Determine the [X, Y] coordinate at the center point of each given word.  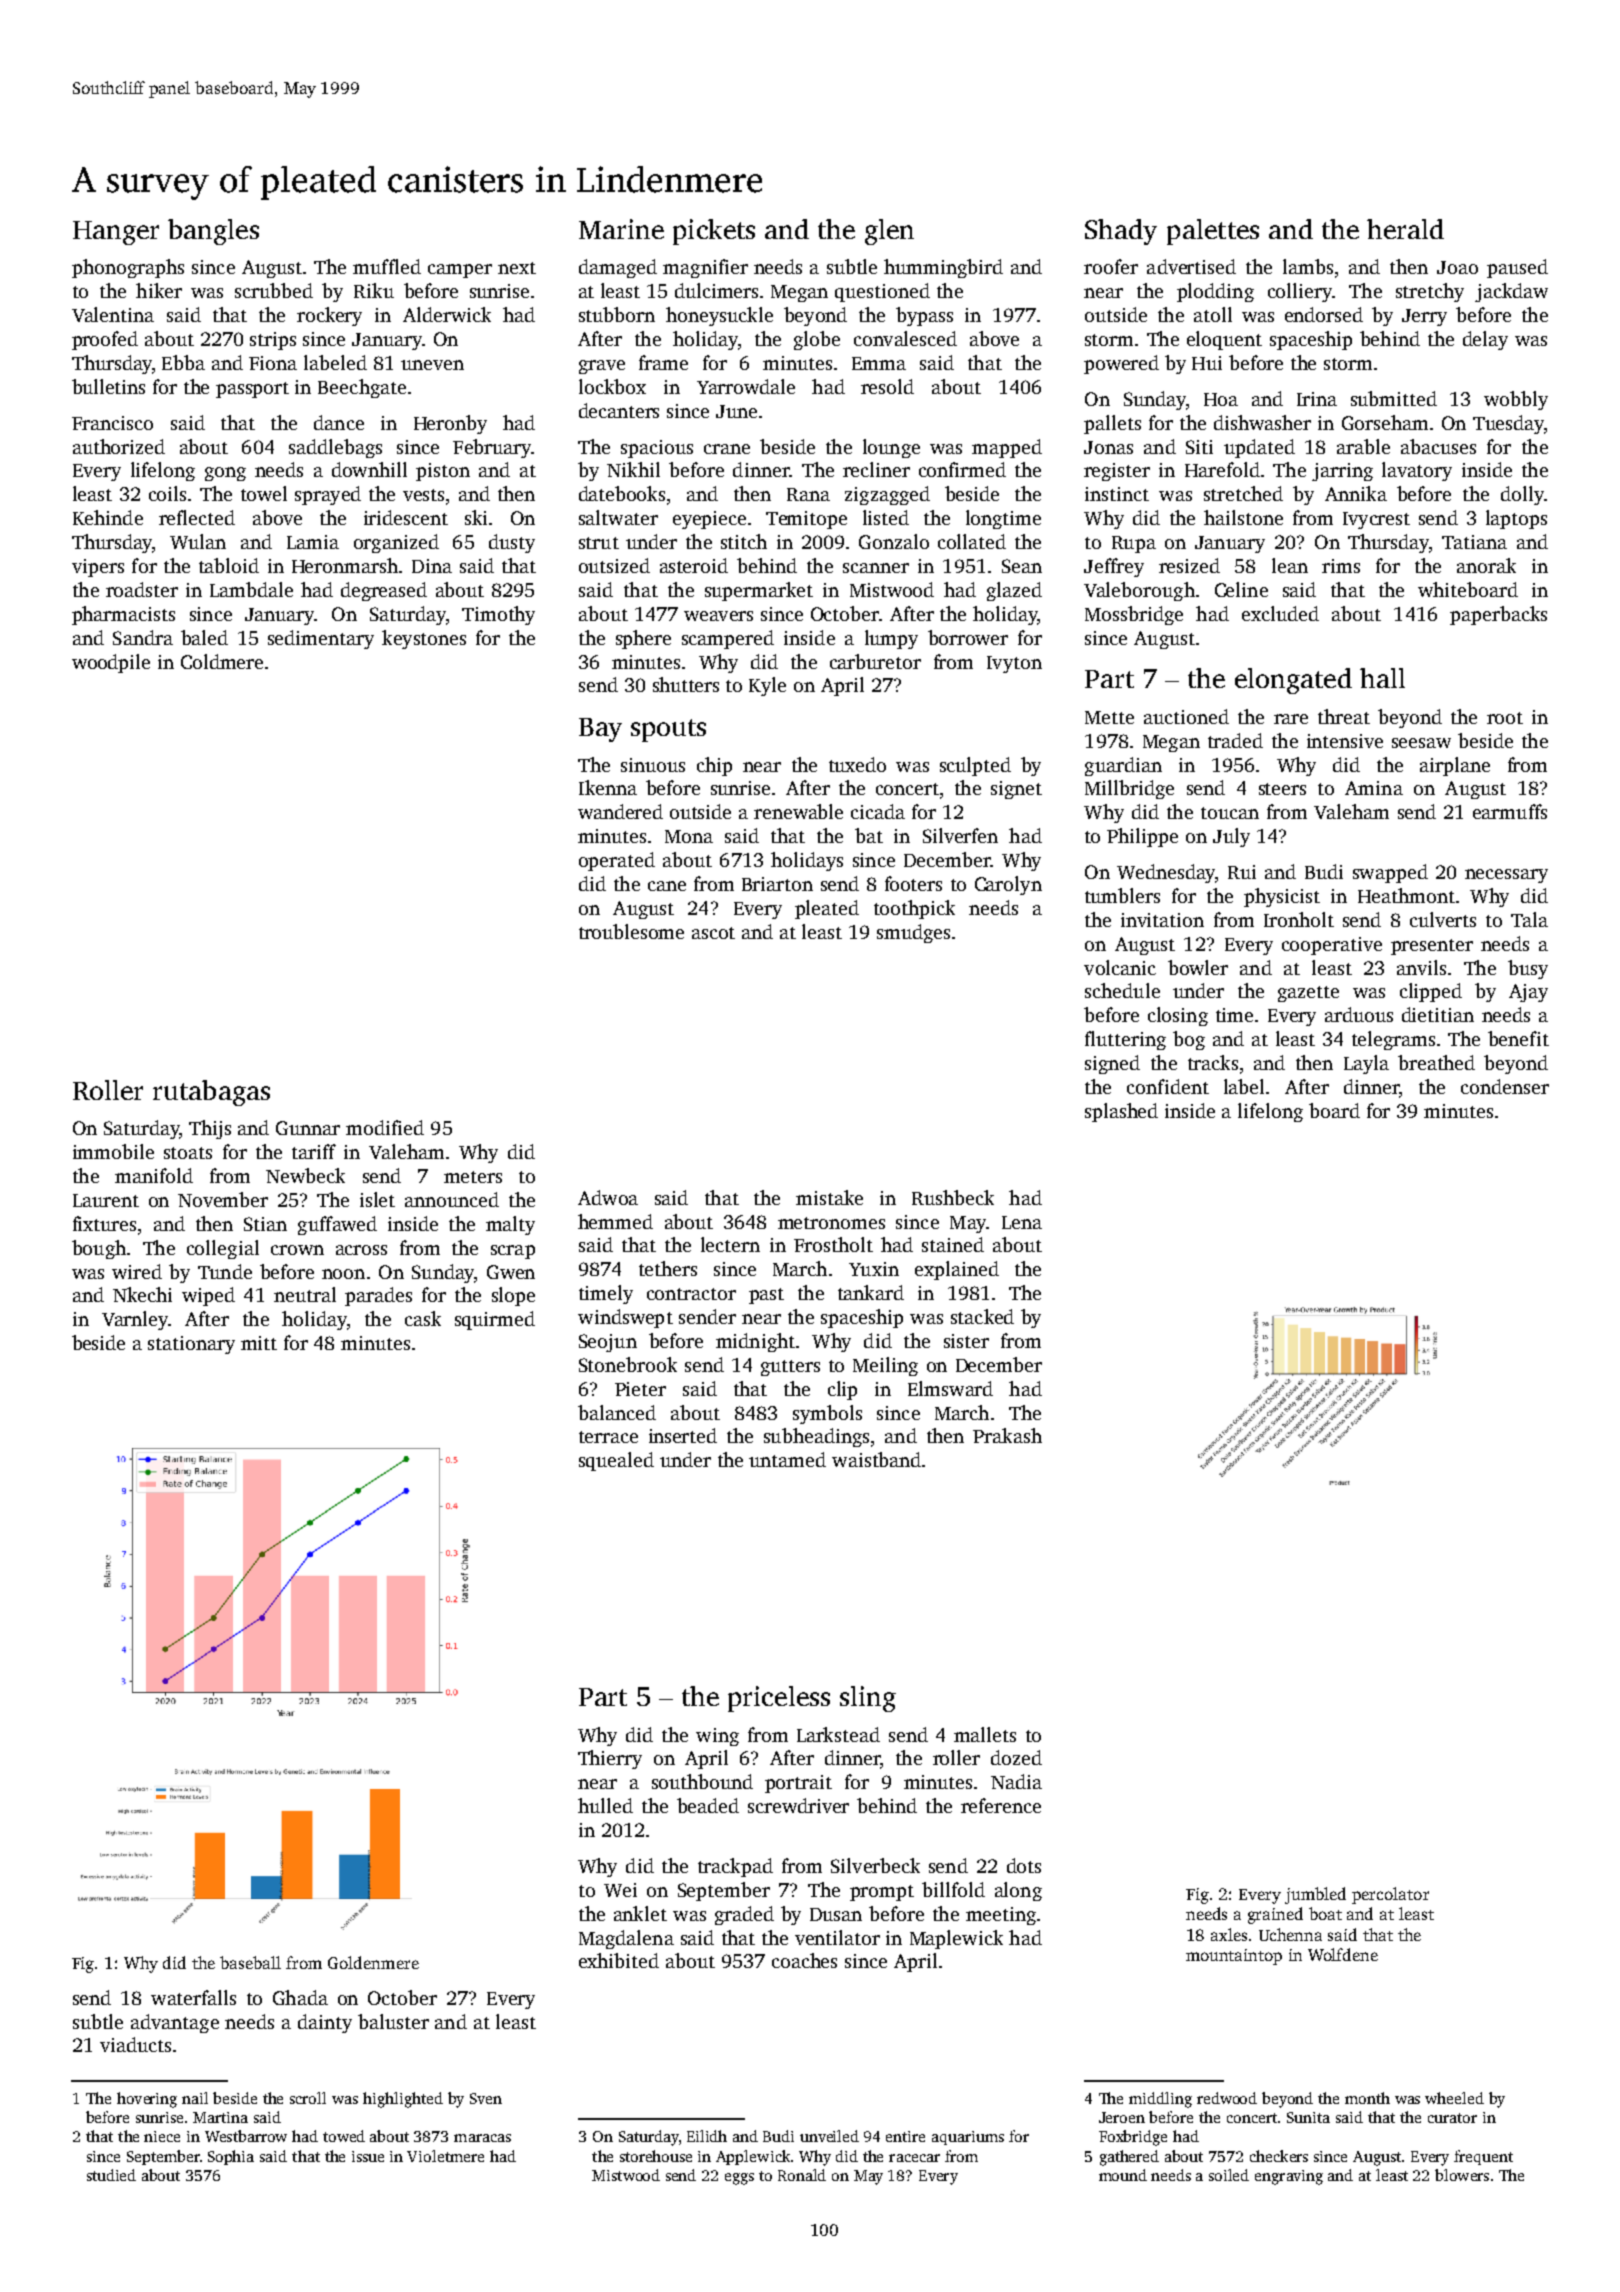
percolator [1390, 1895]
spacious [657, 449]
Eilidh [707, 2136]
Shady [1121, 232]
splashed [1121, 1112]
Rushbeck [953, 1197]
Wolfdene [1343, 1954]
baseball [250, 1962]
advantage [175, 2023]
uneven [432, 365]
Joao [1457, 267]
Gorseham [1385, 422]
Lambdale [251, 589]
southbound [702, 1781]
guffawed [337, 1225]
